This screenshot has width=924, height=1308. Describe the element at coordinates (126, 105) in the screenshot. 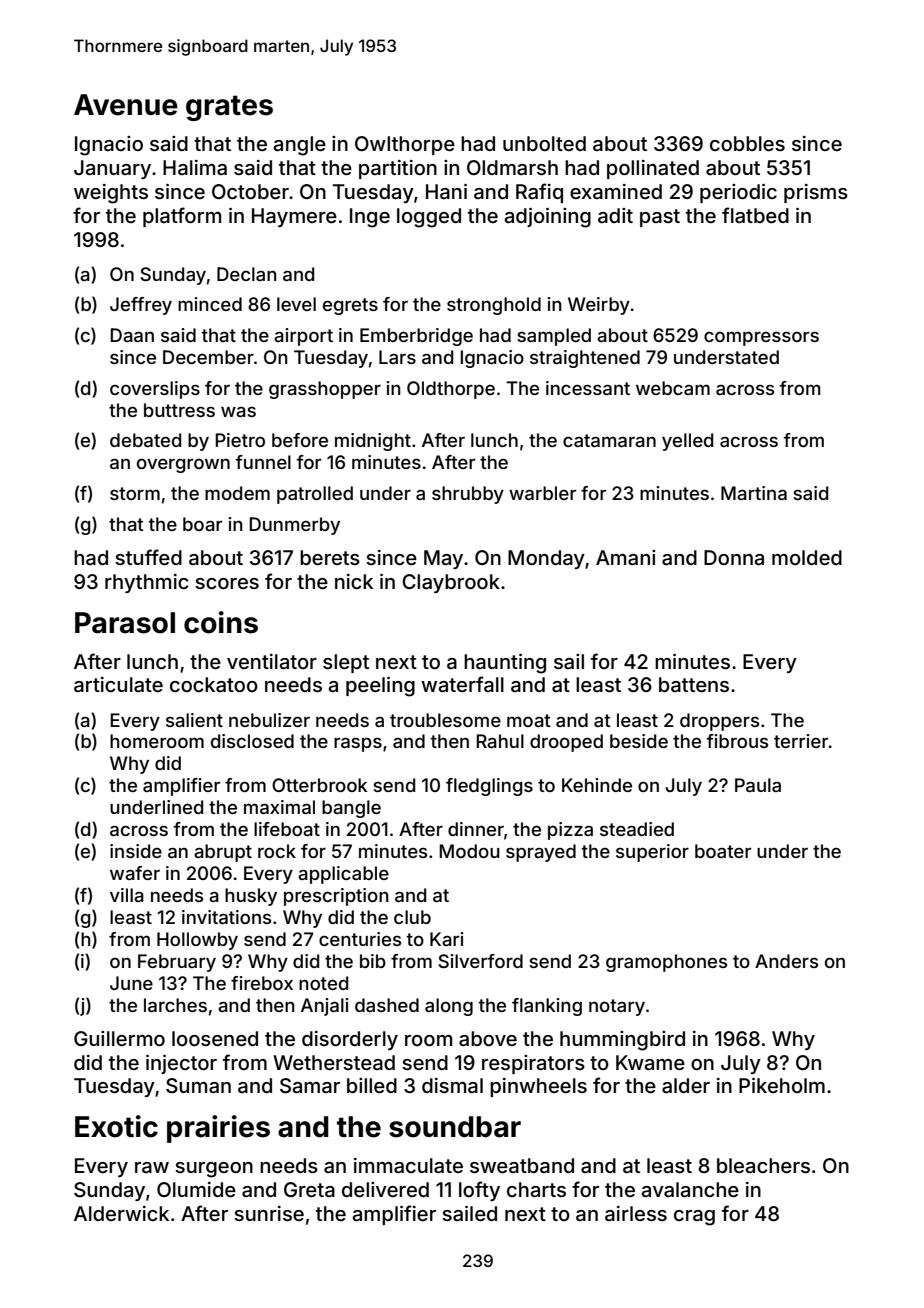

I see `Avenue` at that location.
